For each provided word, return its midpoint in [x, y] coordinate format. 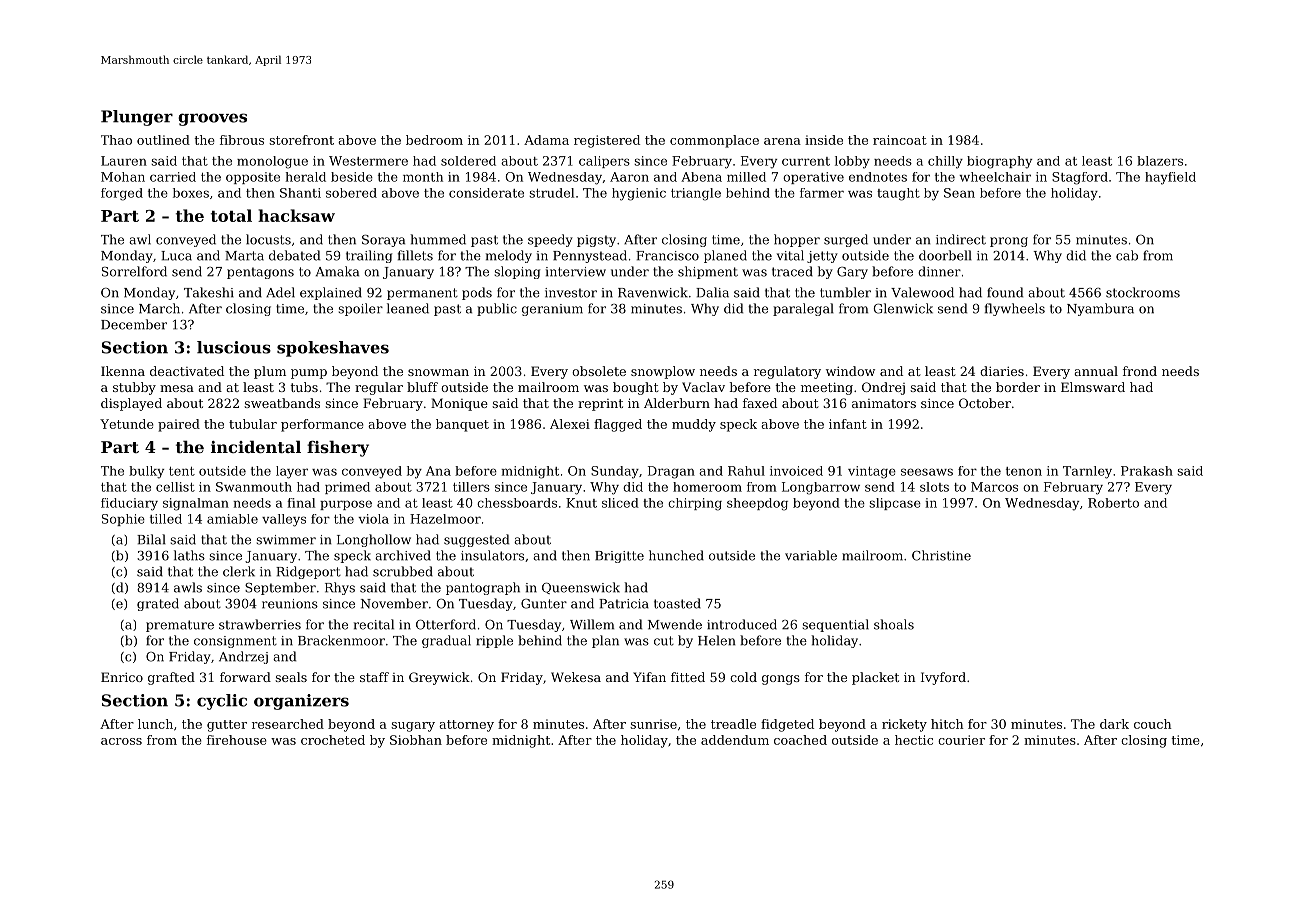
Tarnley [1087, 472]
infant [848, 424]
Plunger [137, 118]
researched [288, 724]
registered [607, 141]
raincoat [900, 140]
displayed [131, 404]
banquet [462, 425]
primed [347, 488]
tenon [1024, 471]
